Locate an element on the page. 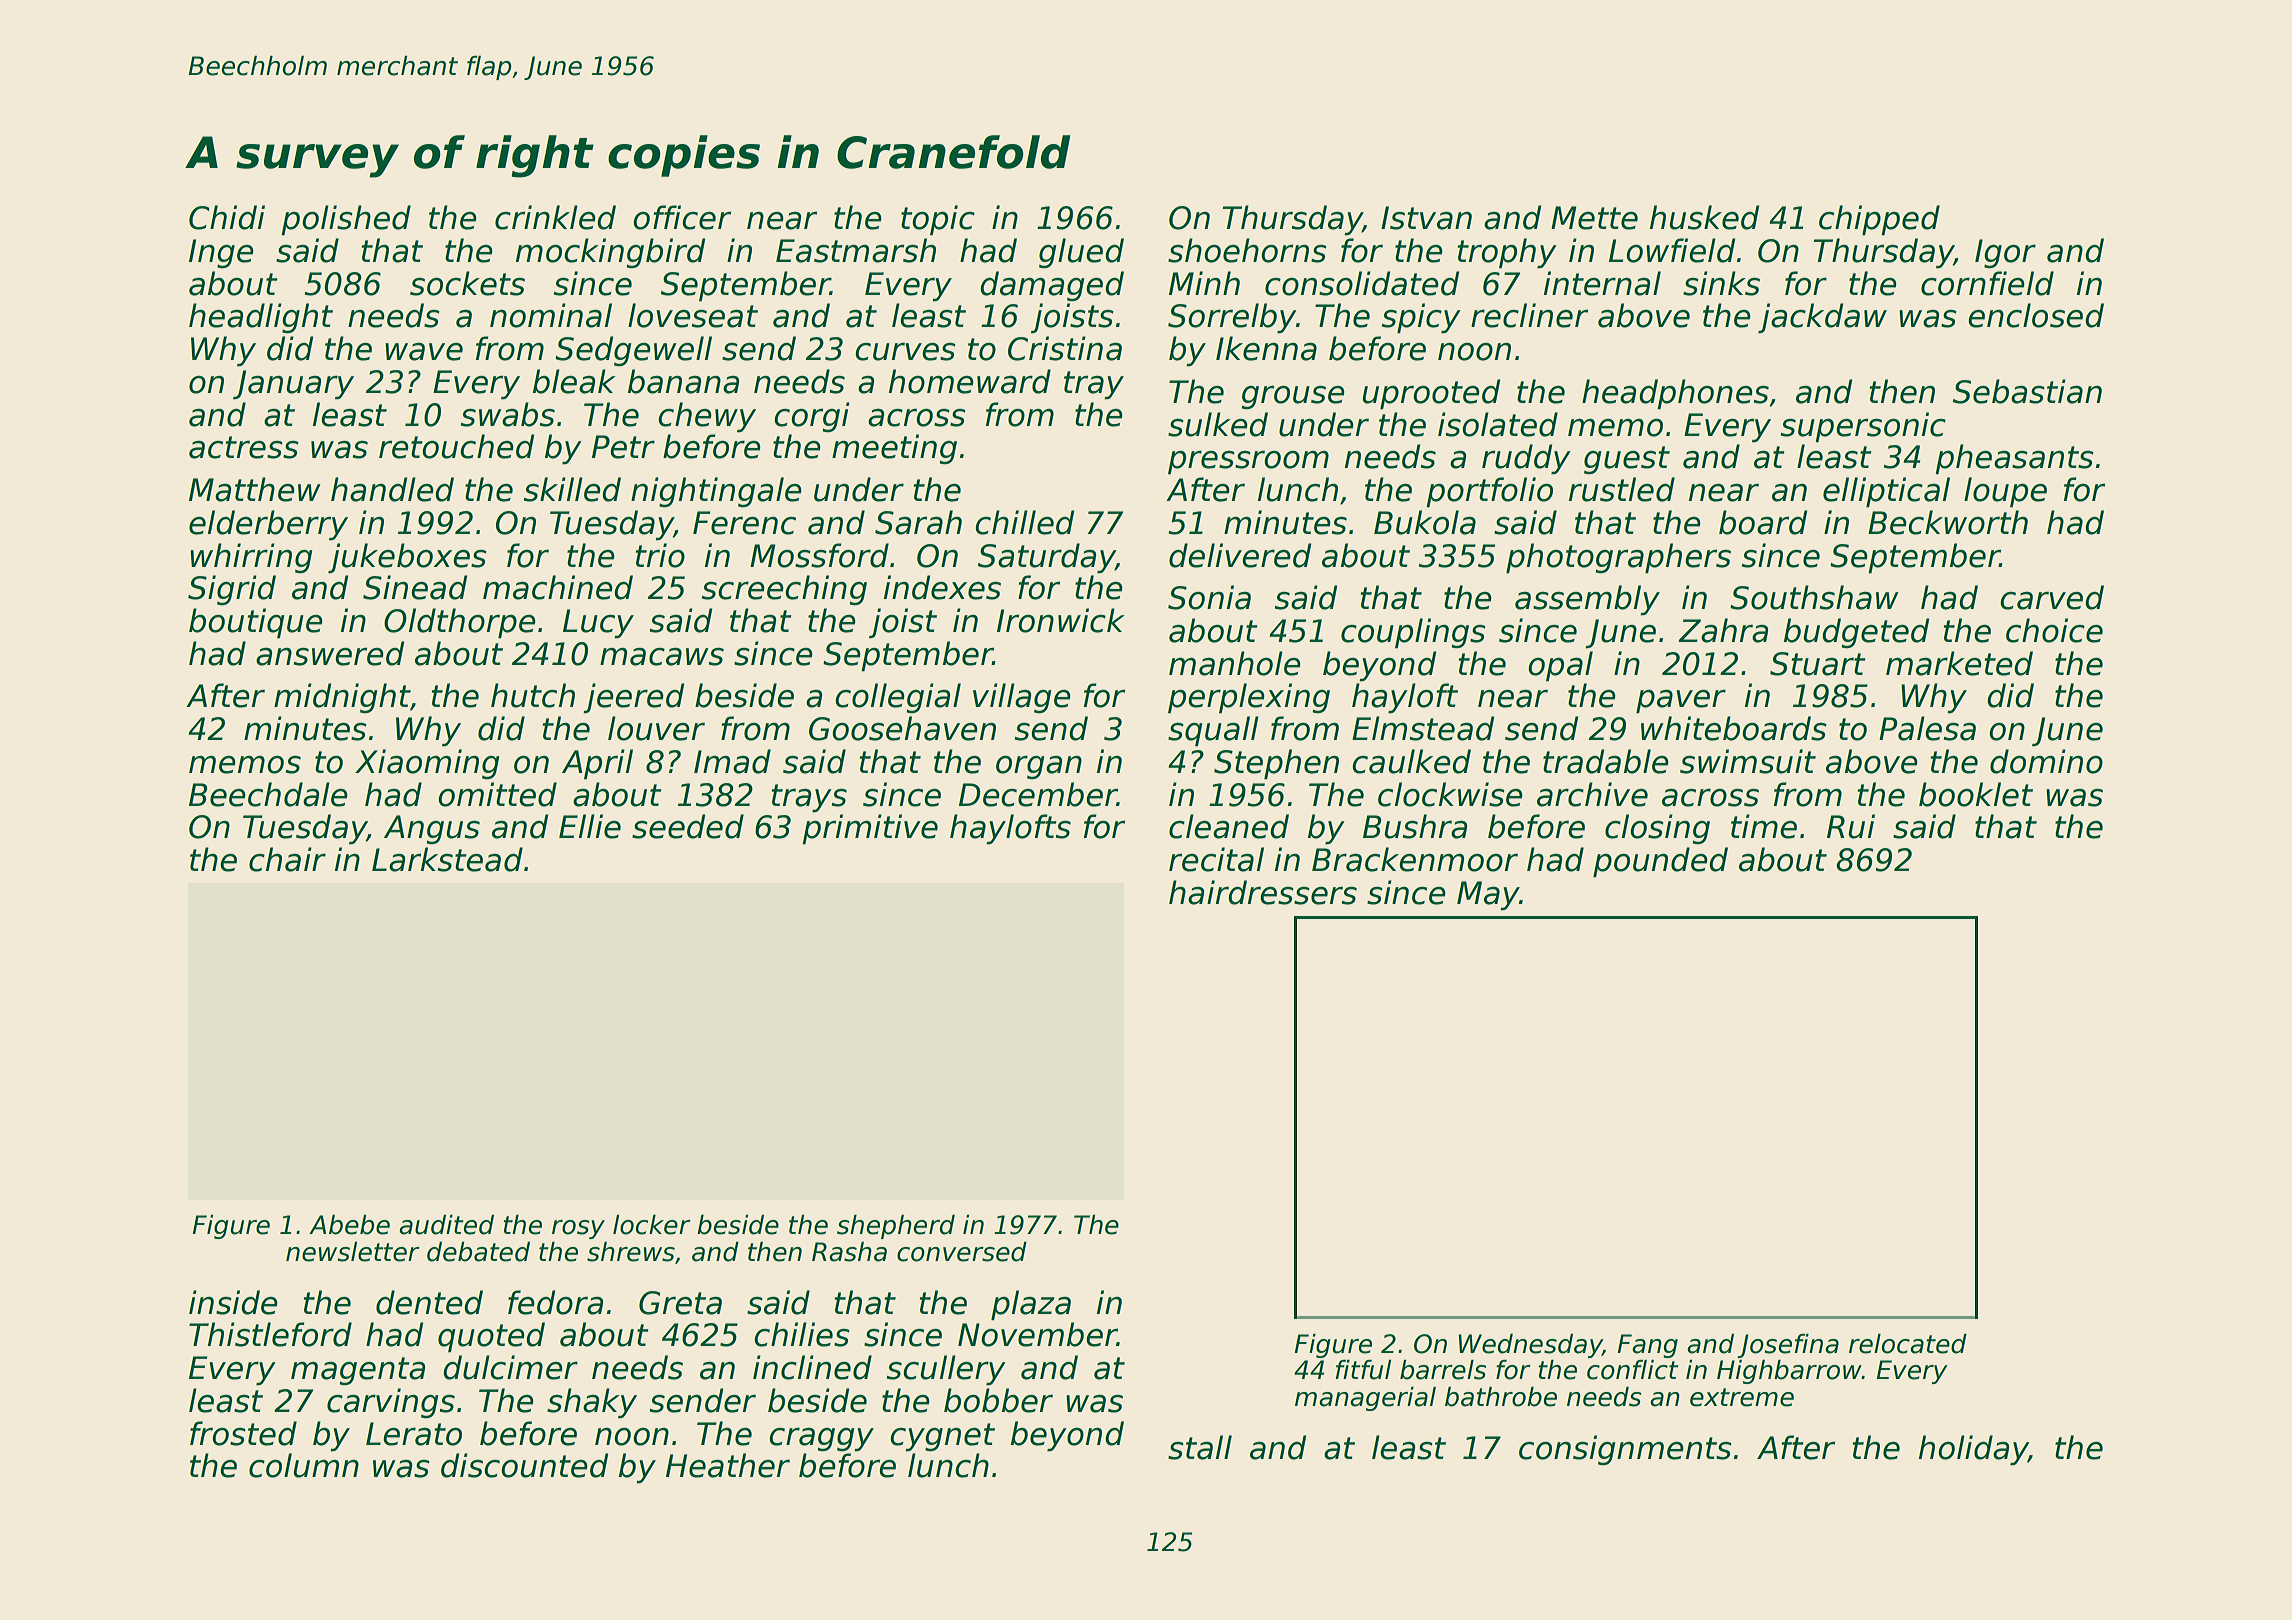 Image resolution: width=2292 pixels, height=1620 pixels. relocated is located at coordinates (1908, 1344).
